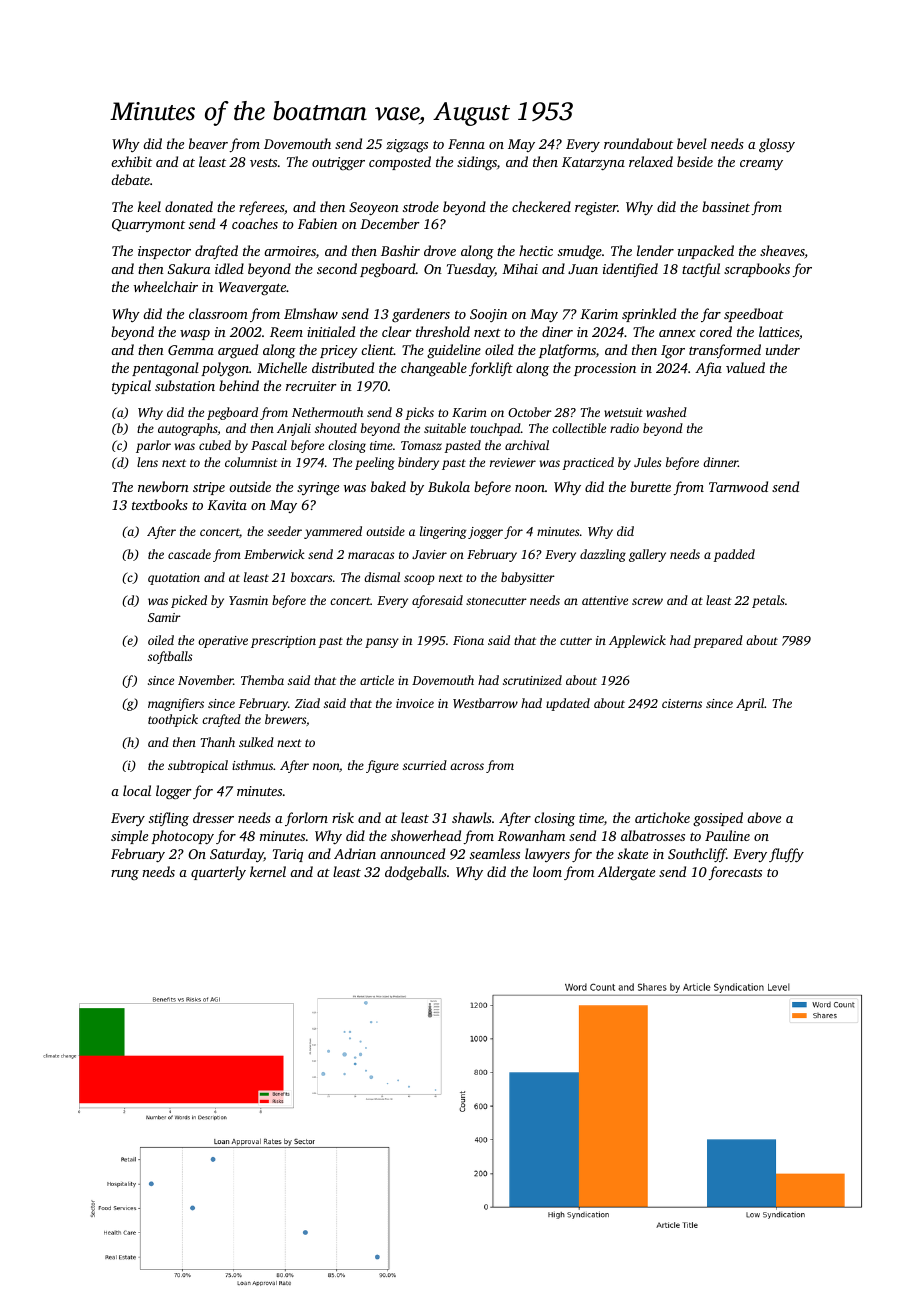  I want to click on bassinet, so click(726, 206).
